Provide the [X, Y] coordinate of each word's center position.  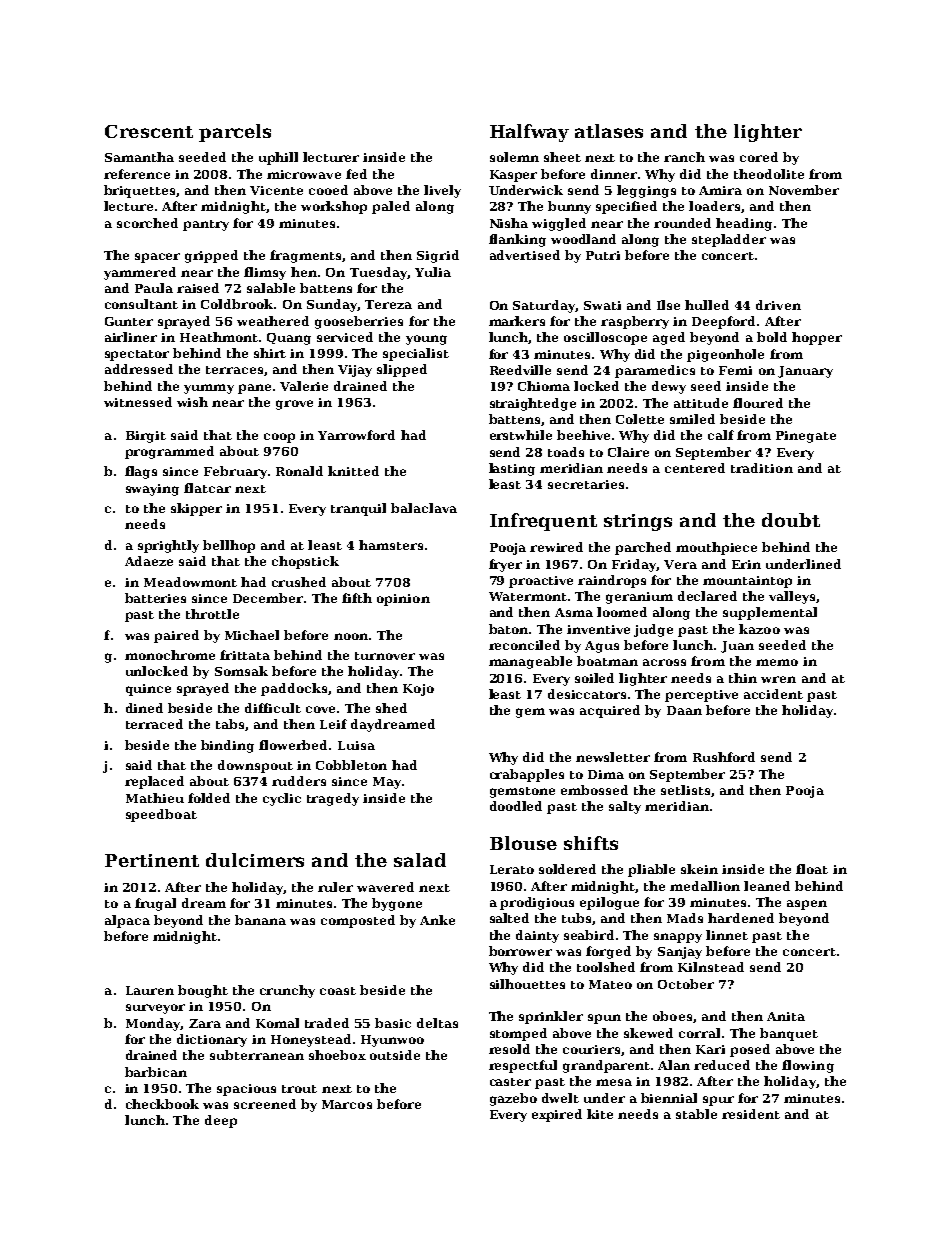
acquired [610, 711]
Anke [437, 920]
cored [759, 157]
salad [420, 860]
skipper [196, 509]
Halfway [529, 133]
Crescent [149, 131]
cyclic [282, 799]
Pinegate [806, 437]
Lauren [150, 990]
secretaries [586, 484]
